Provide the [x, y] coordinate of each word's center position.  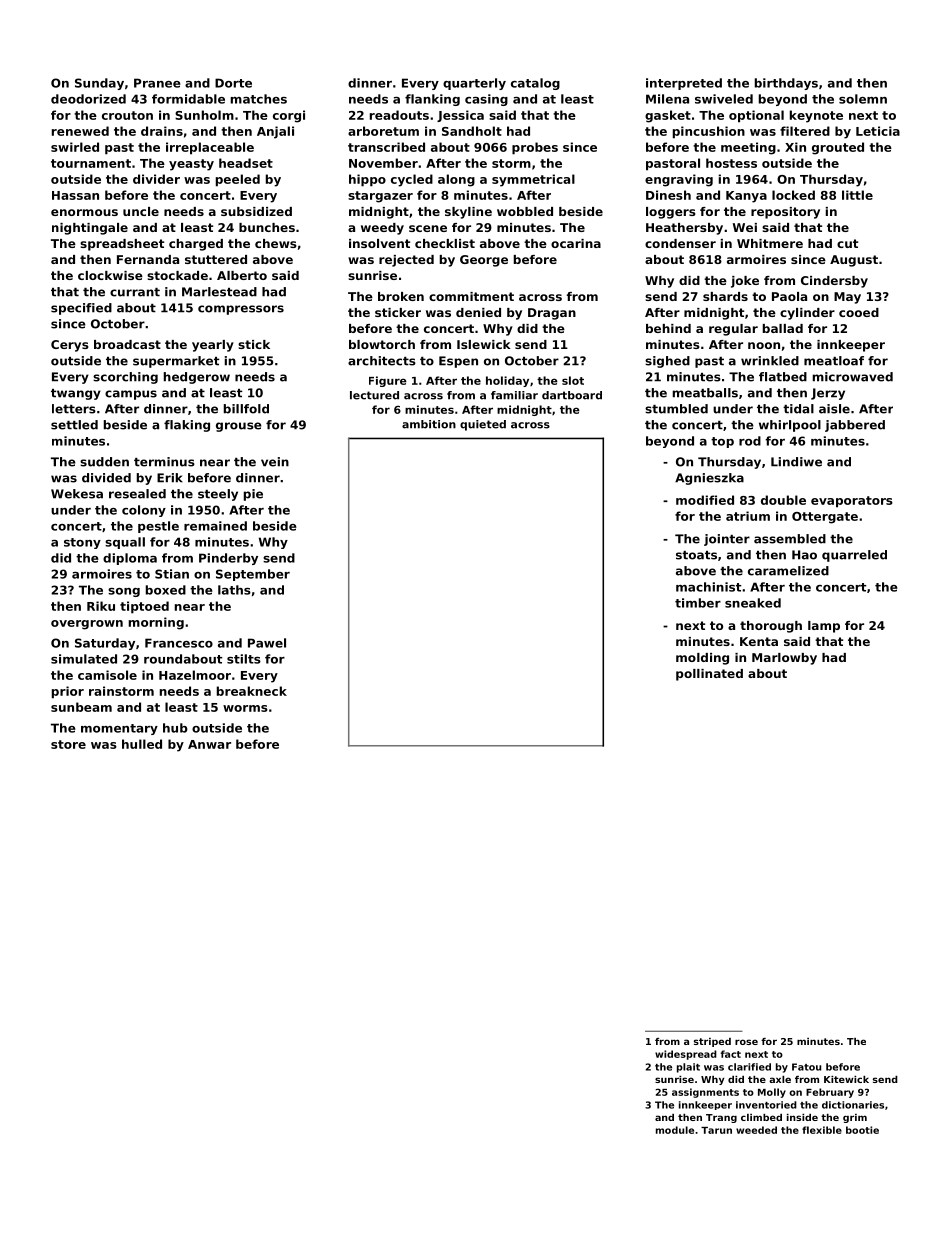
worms [245, 708]
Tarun [716, 1130]
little [857, 195]
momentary [119, 729]
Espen [458, 362]
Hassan [75, 195]
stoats [696, 555]
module [675, 1130]
